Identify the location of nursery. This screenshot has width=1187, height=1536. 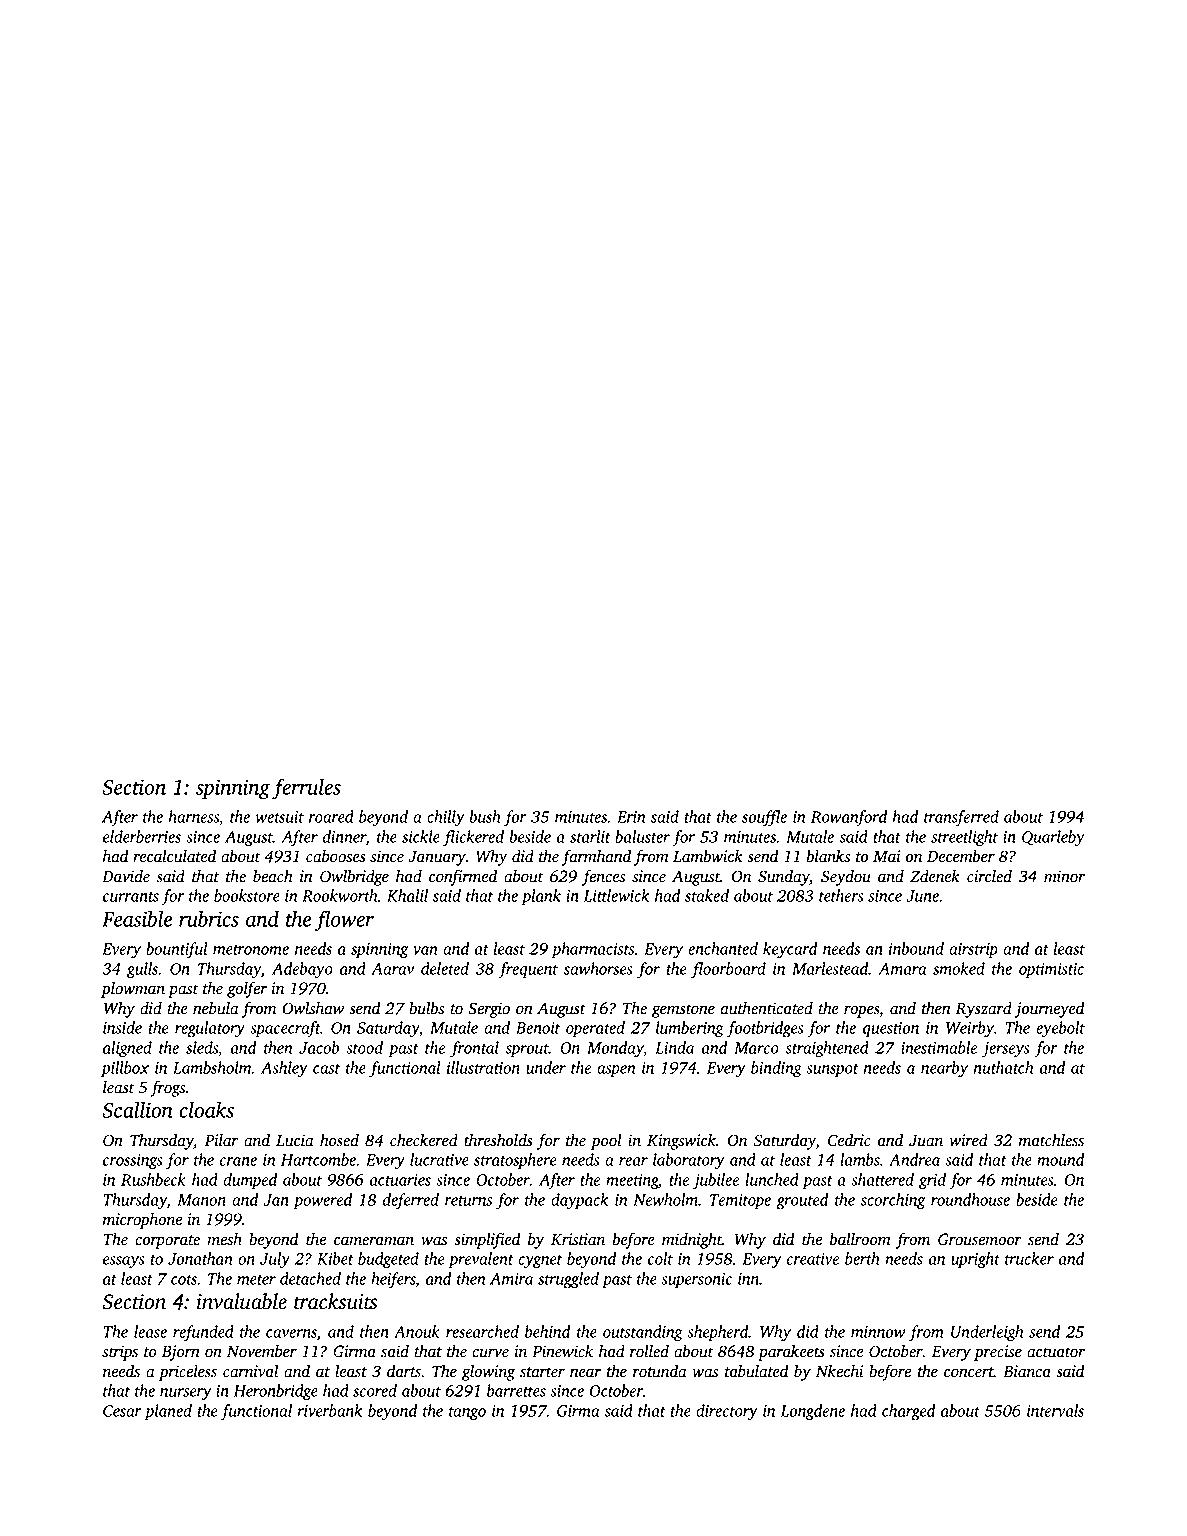
(185, 1394).
